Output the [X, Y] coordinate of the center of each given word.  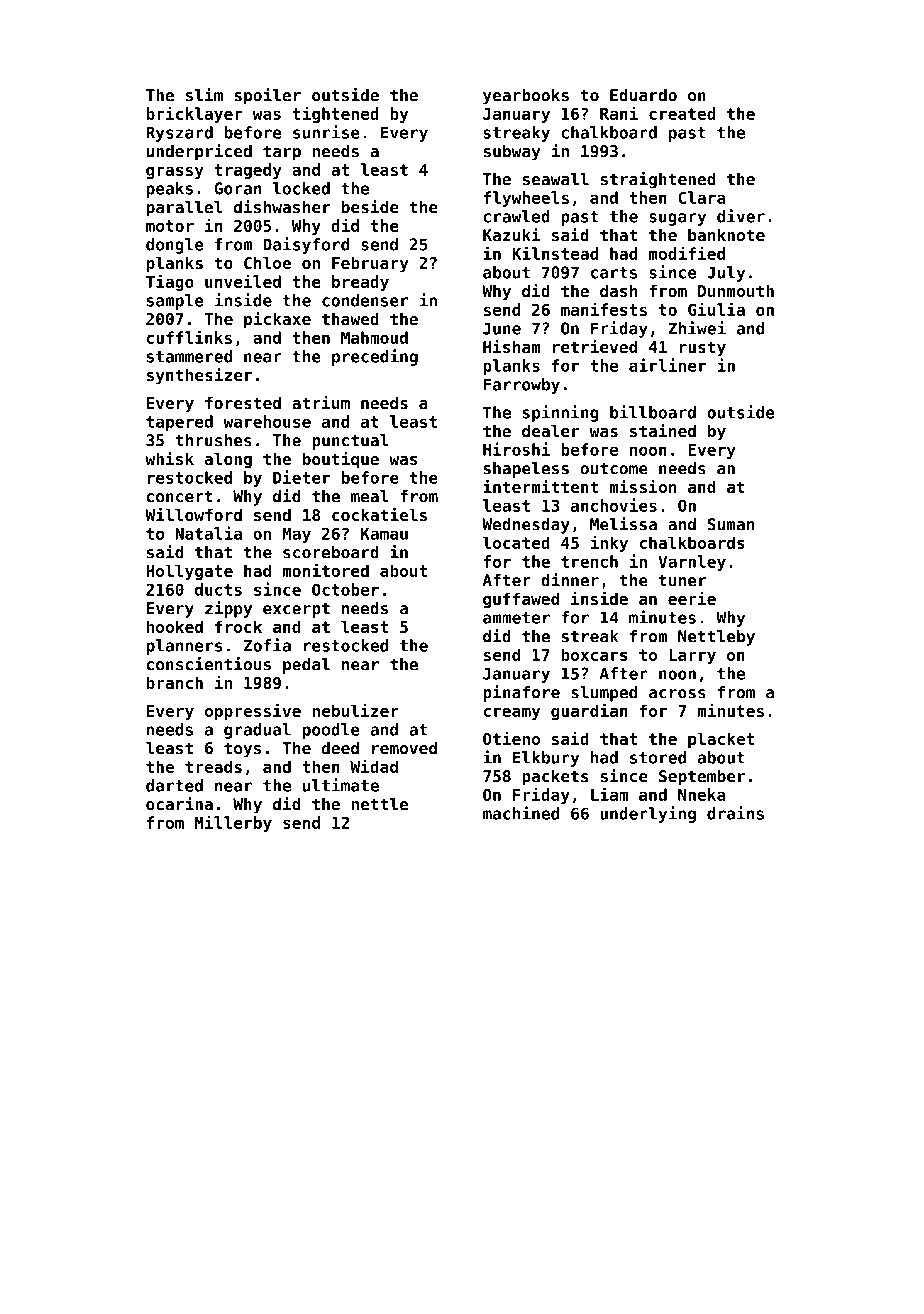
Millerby [233, 823]
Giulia [716, 309]
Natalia [208, 533]
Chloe [267, 262]
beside [370, 207]
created [682, 113]
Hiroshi [516, 449]
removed [404, 748]
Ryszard [179, 134]
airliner [667, 365]
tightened [335, 114]
